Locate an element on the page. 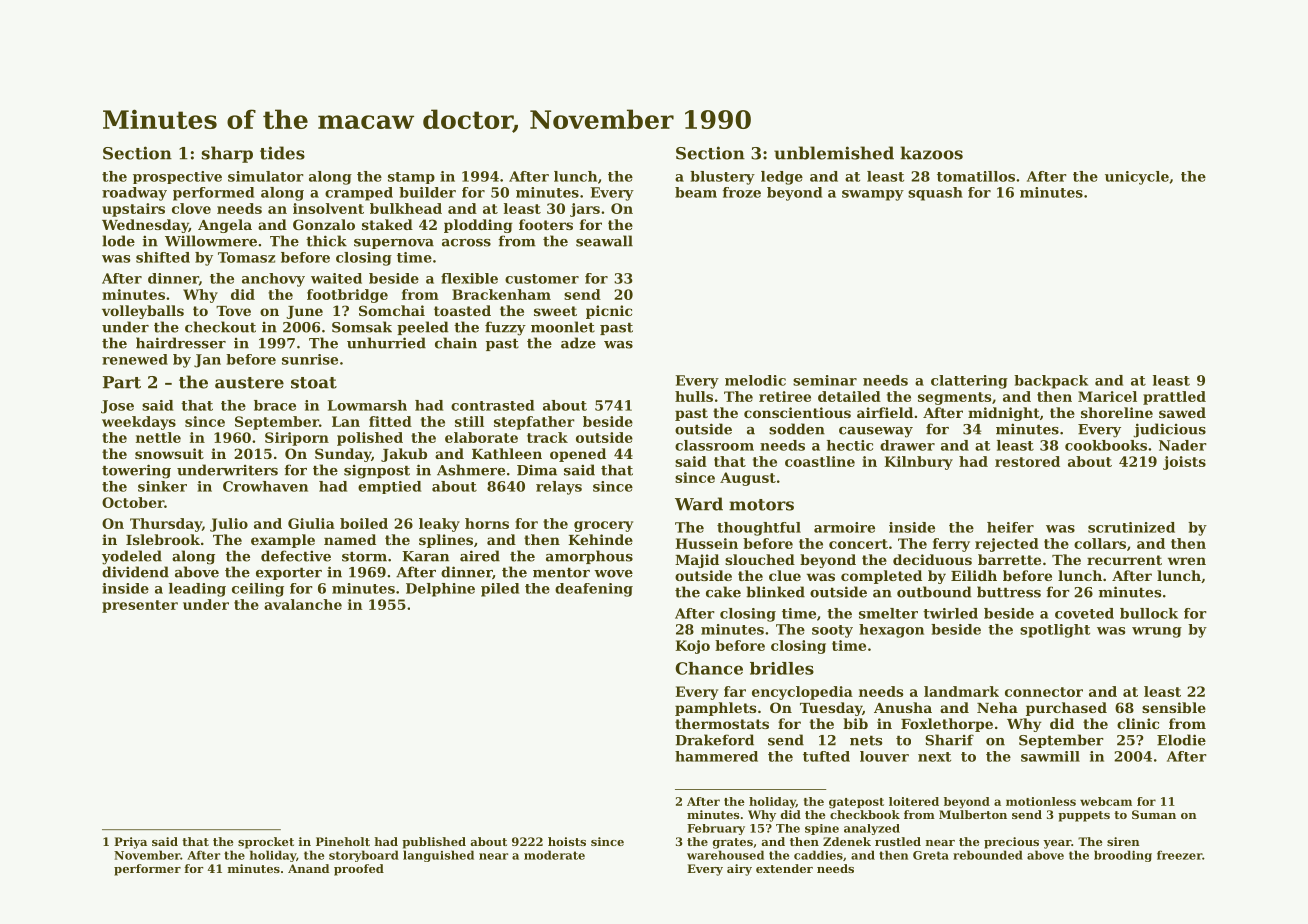 The width and height of the page is (1308, 924). Elodie is located at coordinates (1181, 740).
